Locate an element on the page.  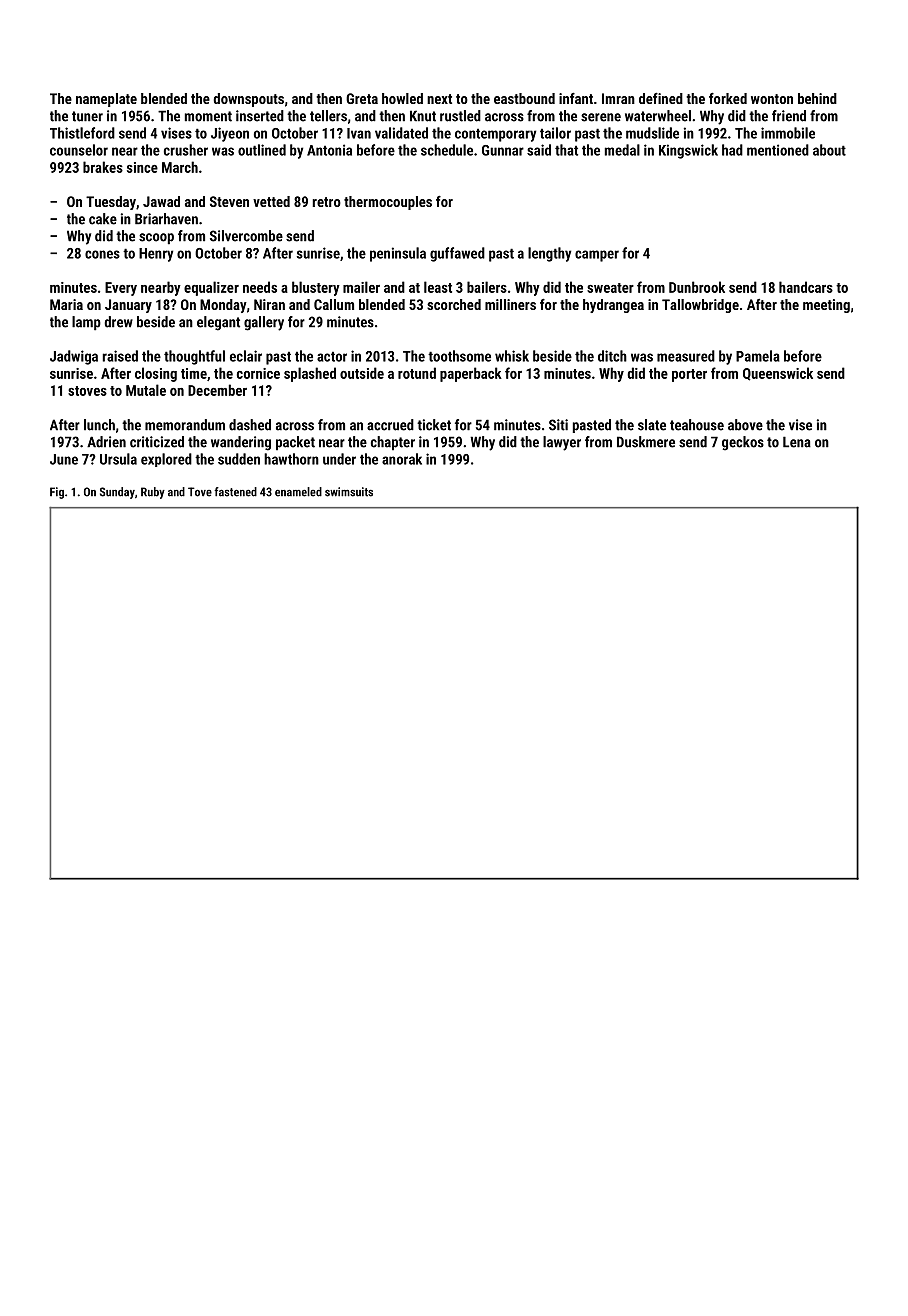
lawyer is located at coordinates (562, 443).
